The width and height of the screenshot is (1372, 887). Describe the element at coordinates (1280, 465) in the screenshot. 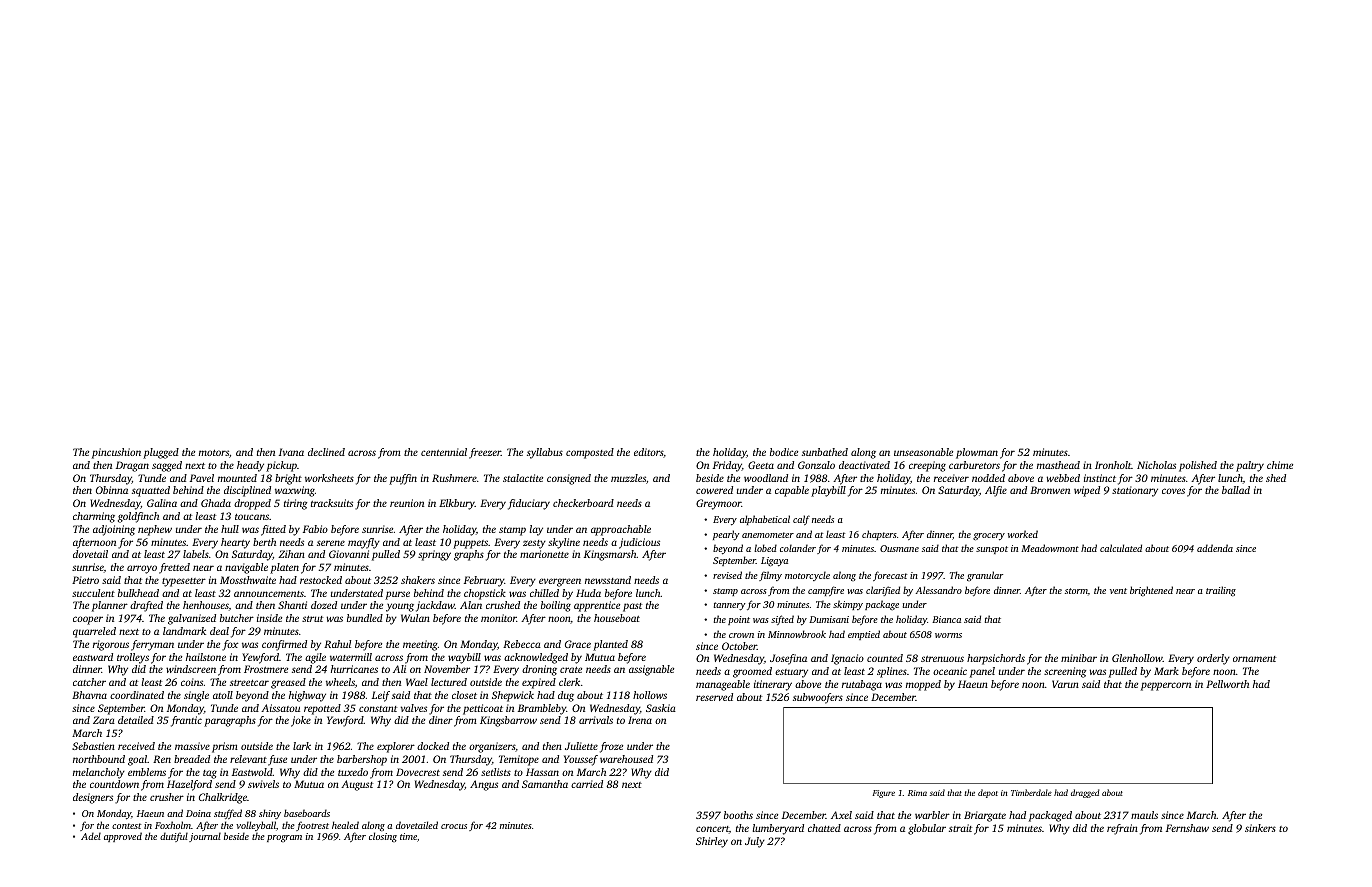

I see `chime` at that location.
